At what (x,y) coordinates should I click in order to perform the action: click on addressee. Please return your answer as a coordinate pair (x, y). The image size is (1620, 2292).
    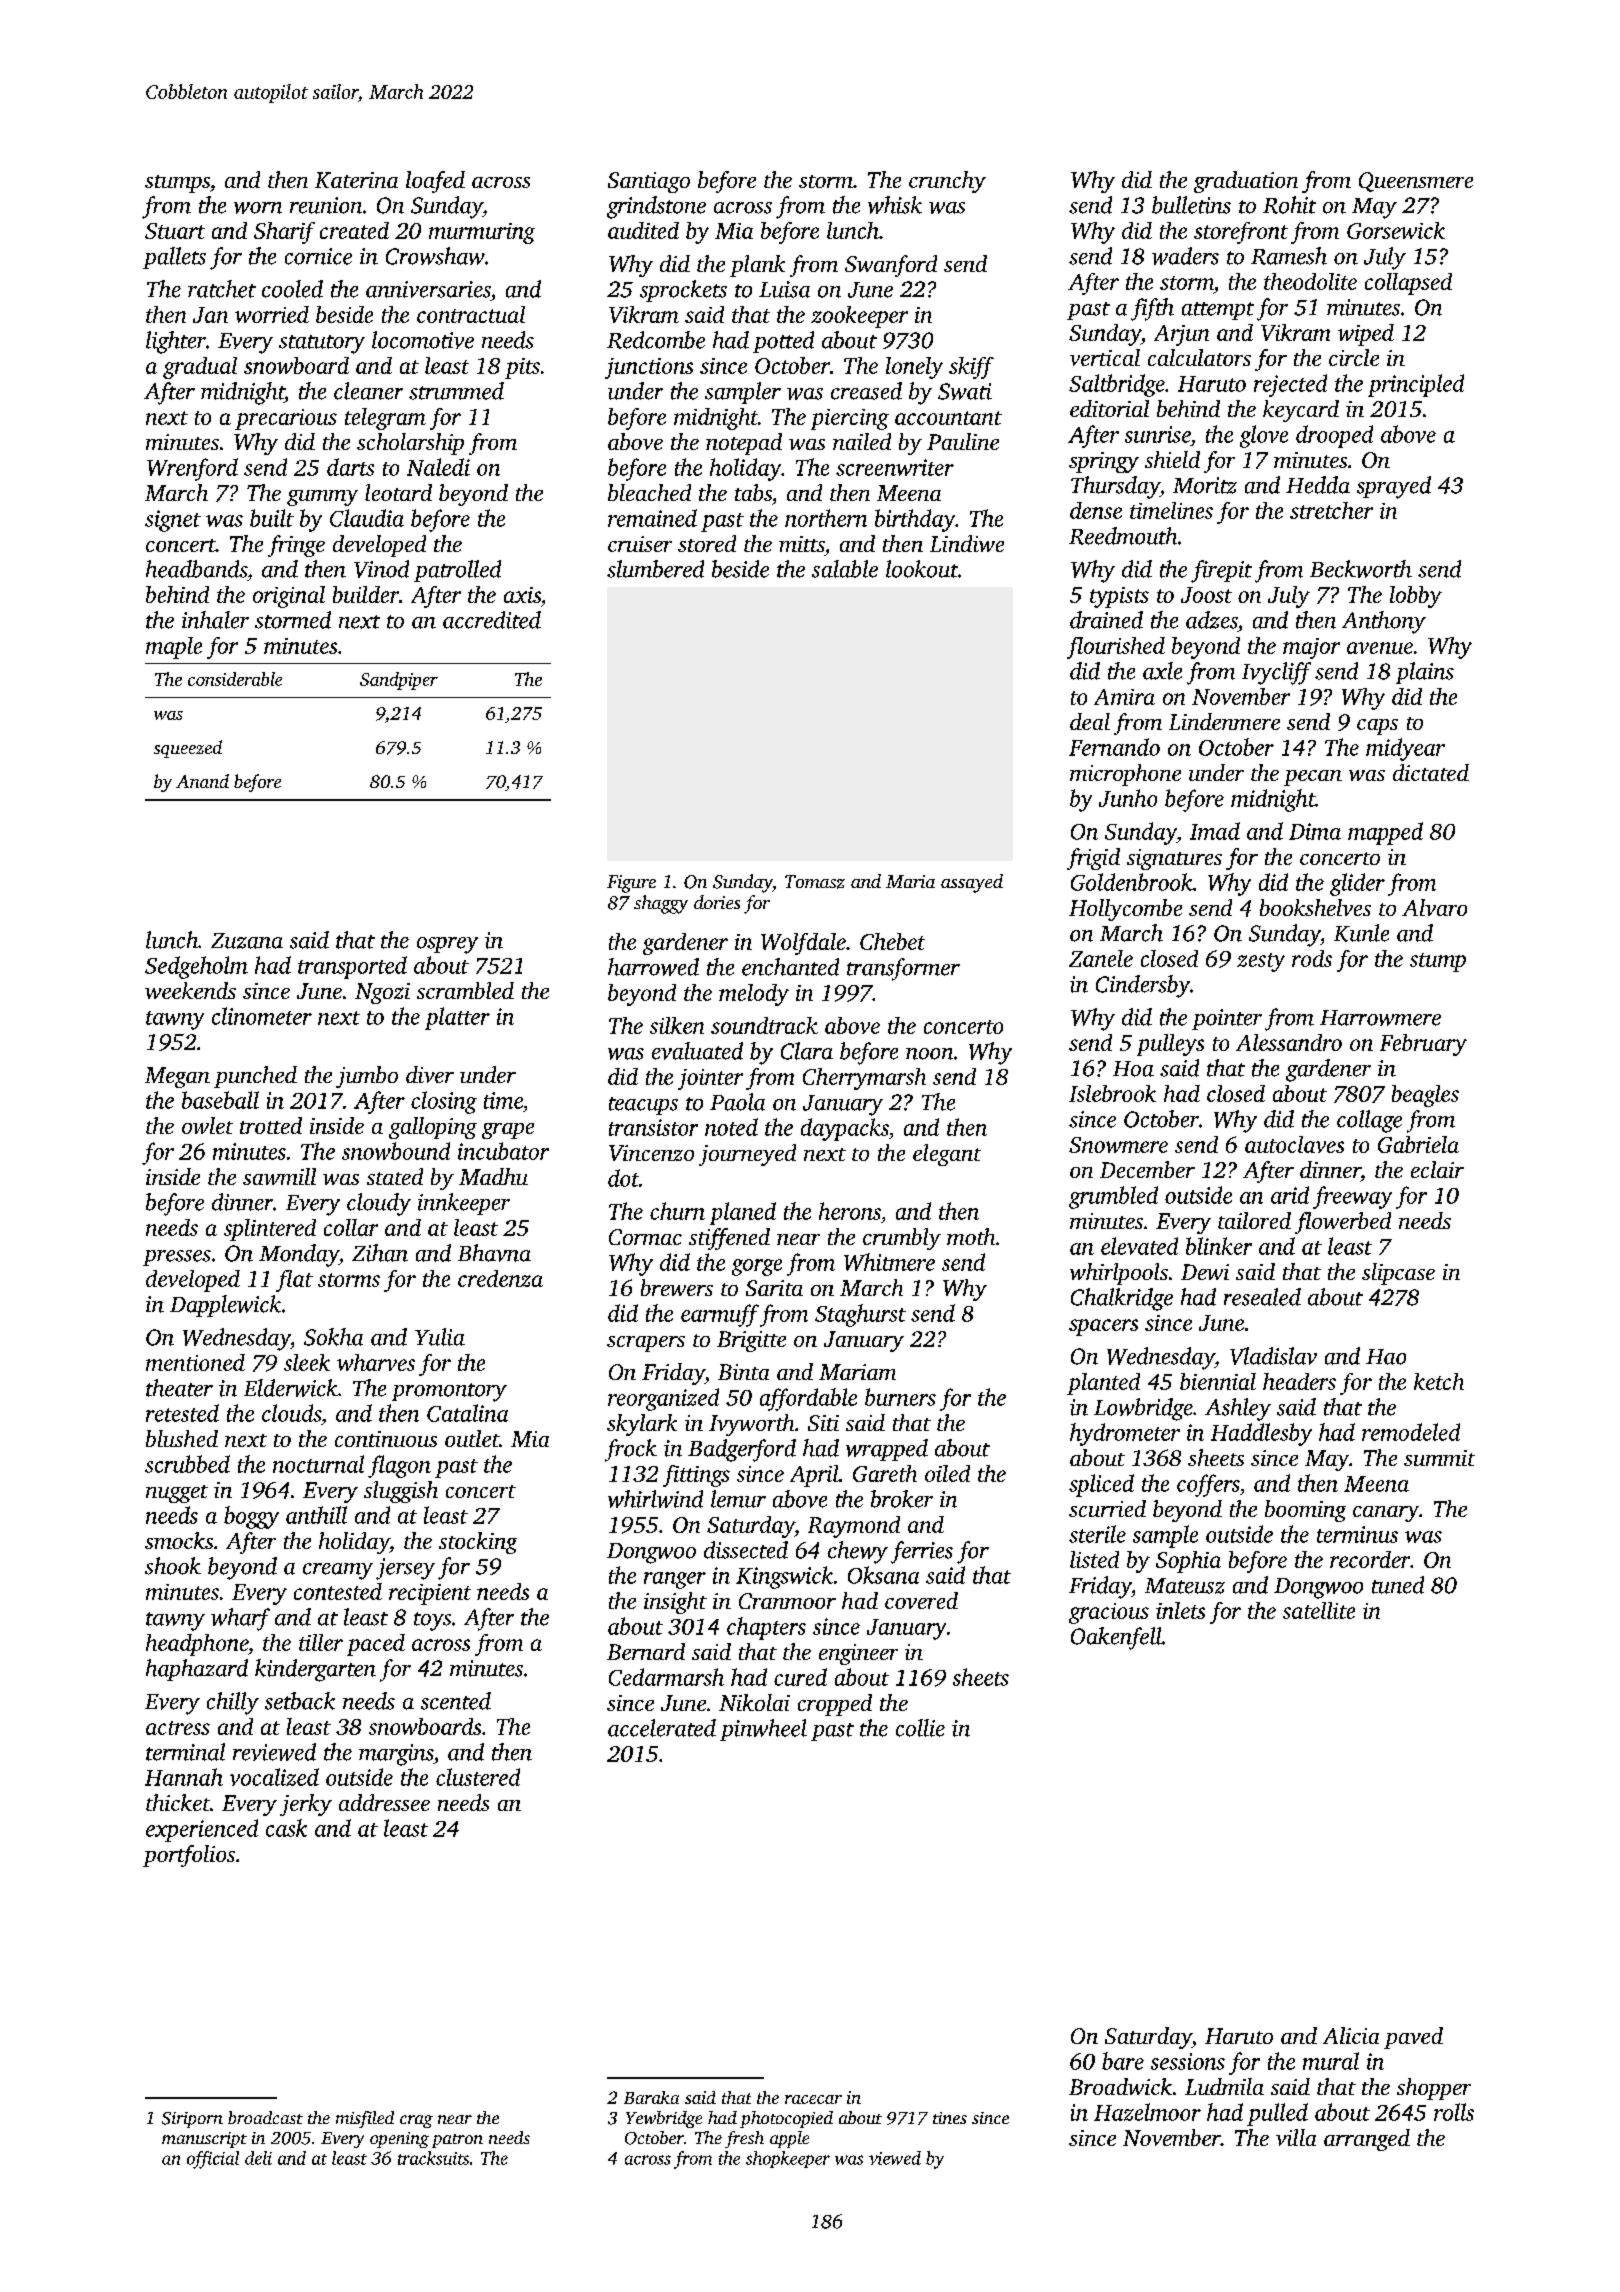
    Looking at the image, I should click on (384, 1802).
